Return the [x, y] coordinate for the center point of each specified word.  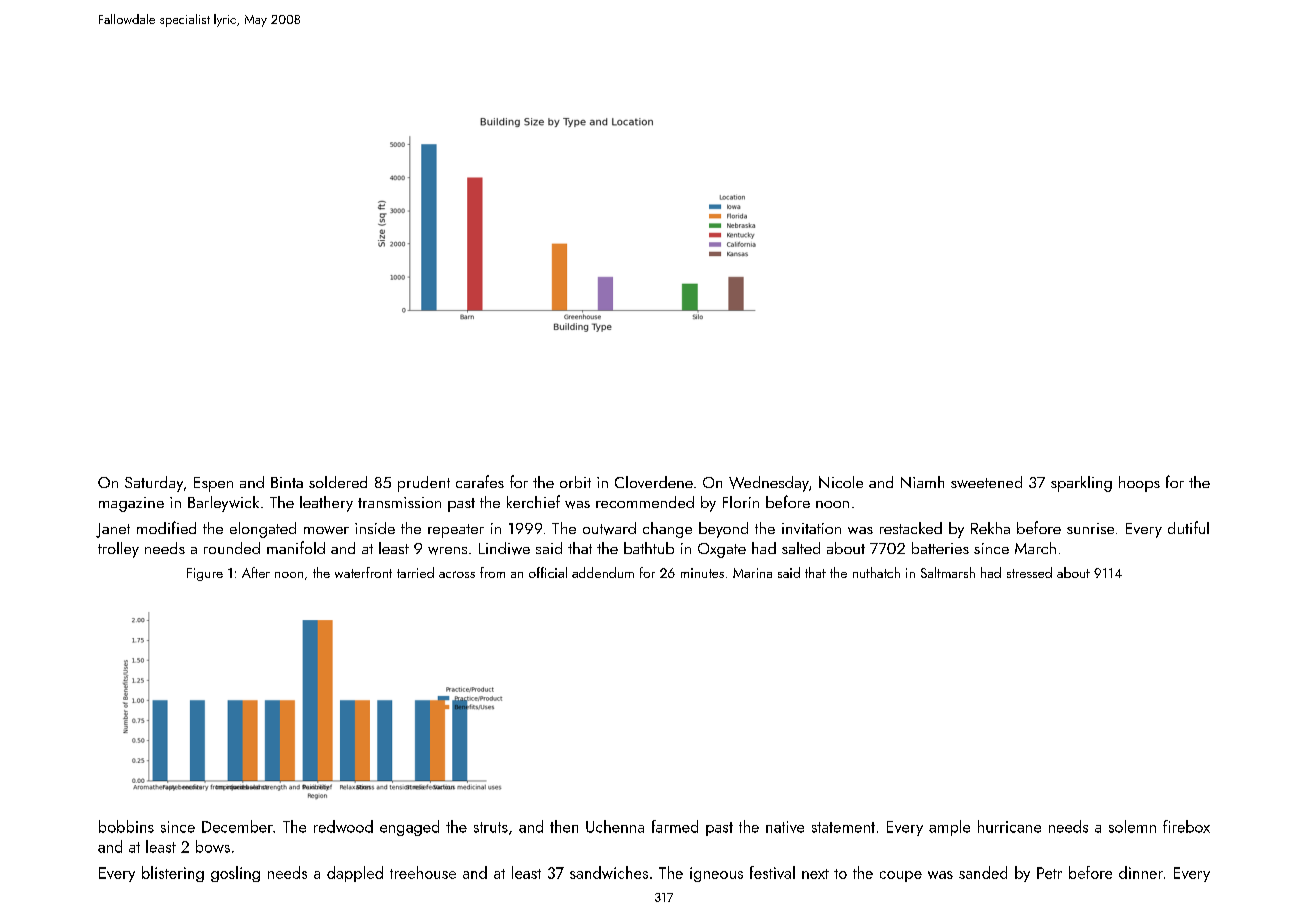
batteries [940, 548]
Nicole [841, 482]
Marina [752, 573]
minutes [702, 573]
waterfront [363, 572]
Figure [205, 574]
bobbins [126, 826]
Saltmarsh [948, 572]
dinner [1141, 872]
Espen [213, 484]
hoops [1139, 484]
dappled [355, 874]
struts [491, 827]
